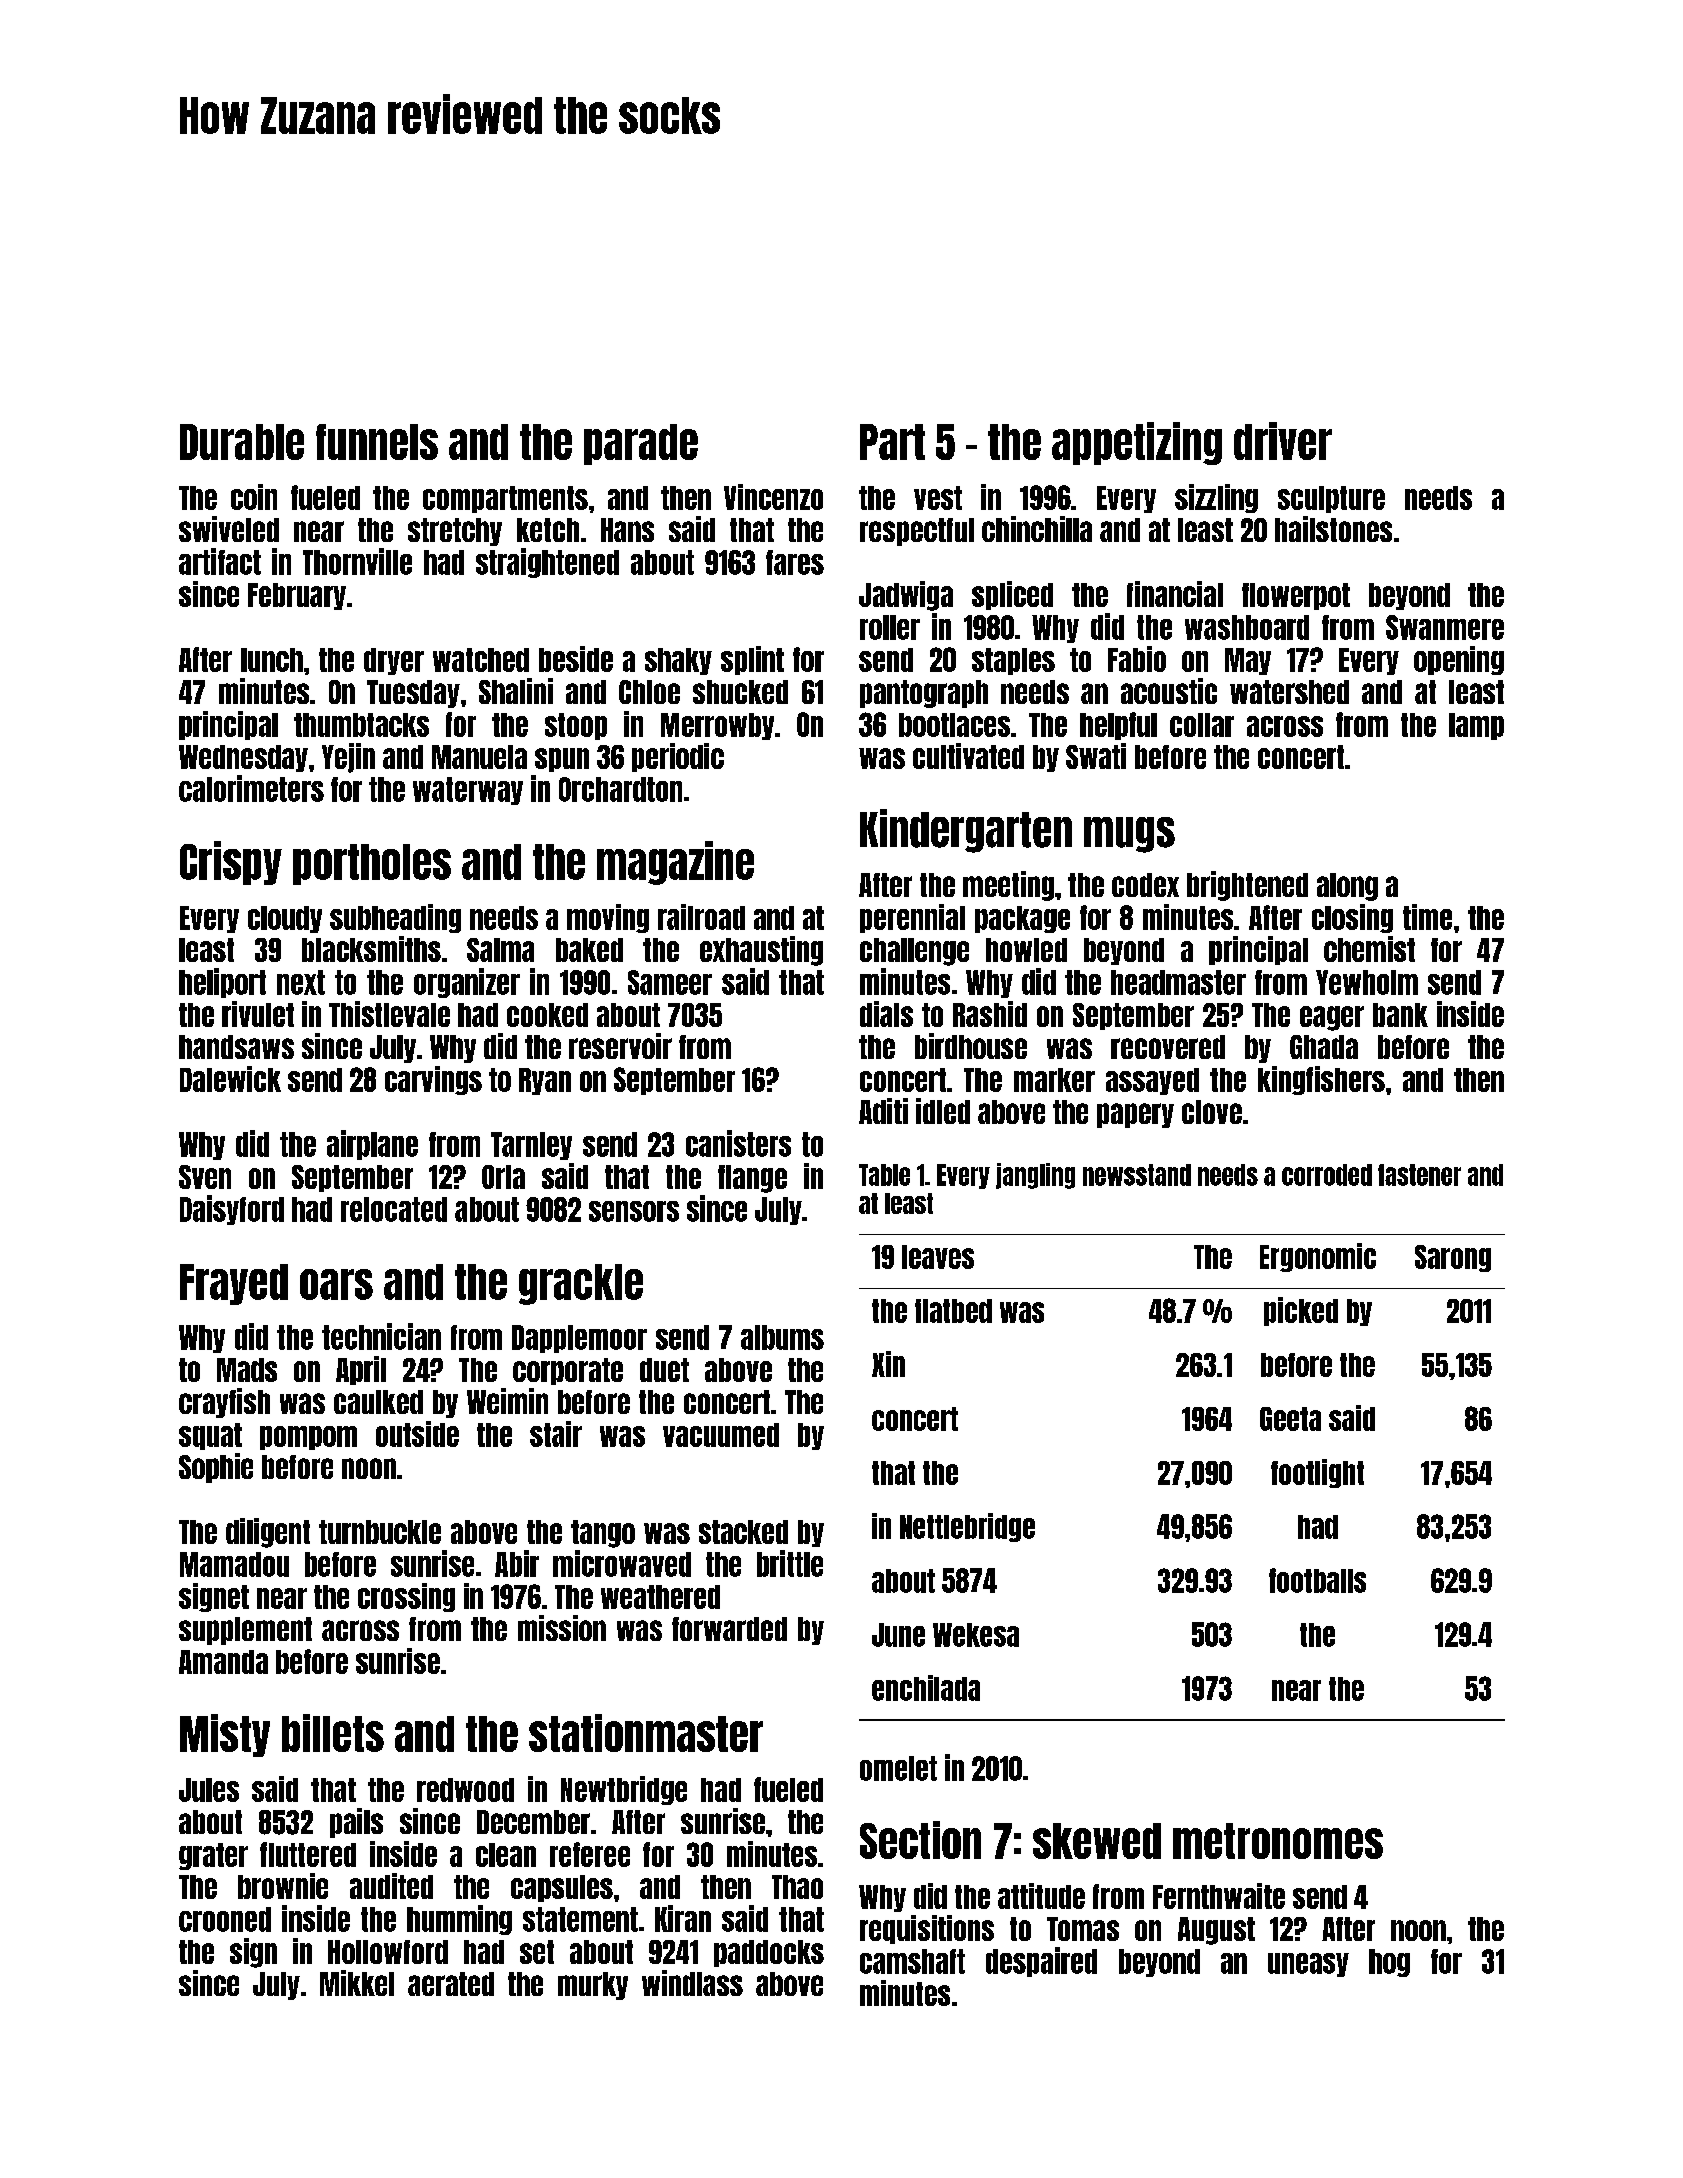 The width and height of the image is (1683, 2178). Describe the element at coordinates (967, 1527) in the image. I see `Nettlebridge` at that location.
